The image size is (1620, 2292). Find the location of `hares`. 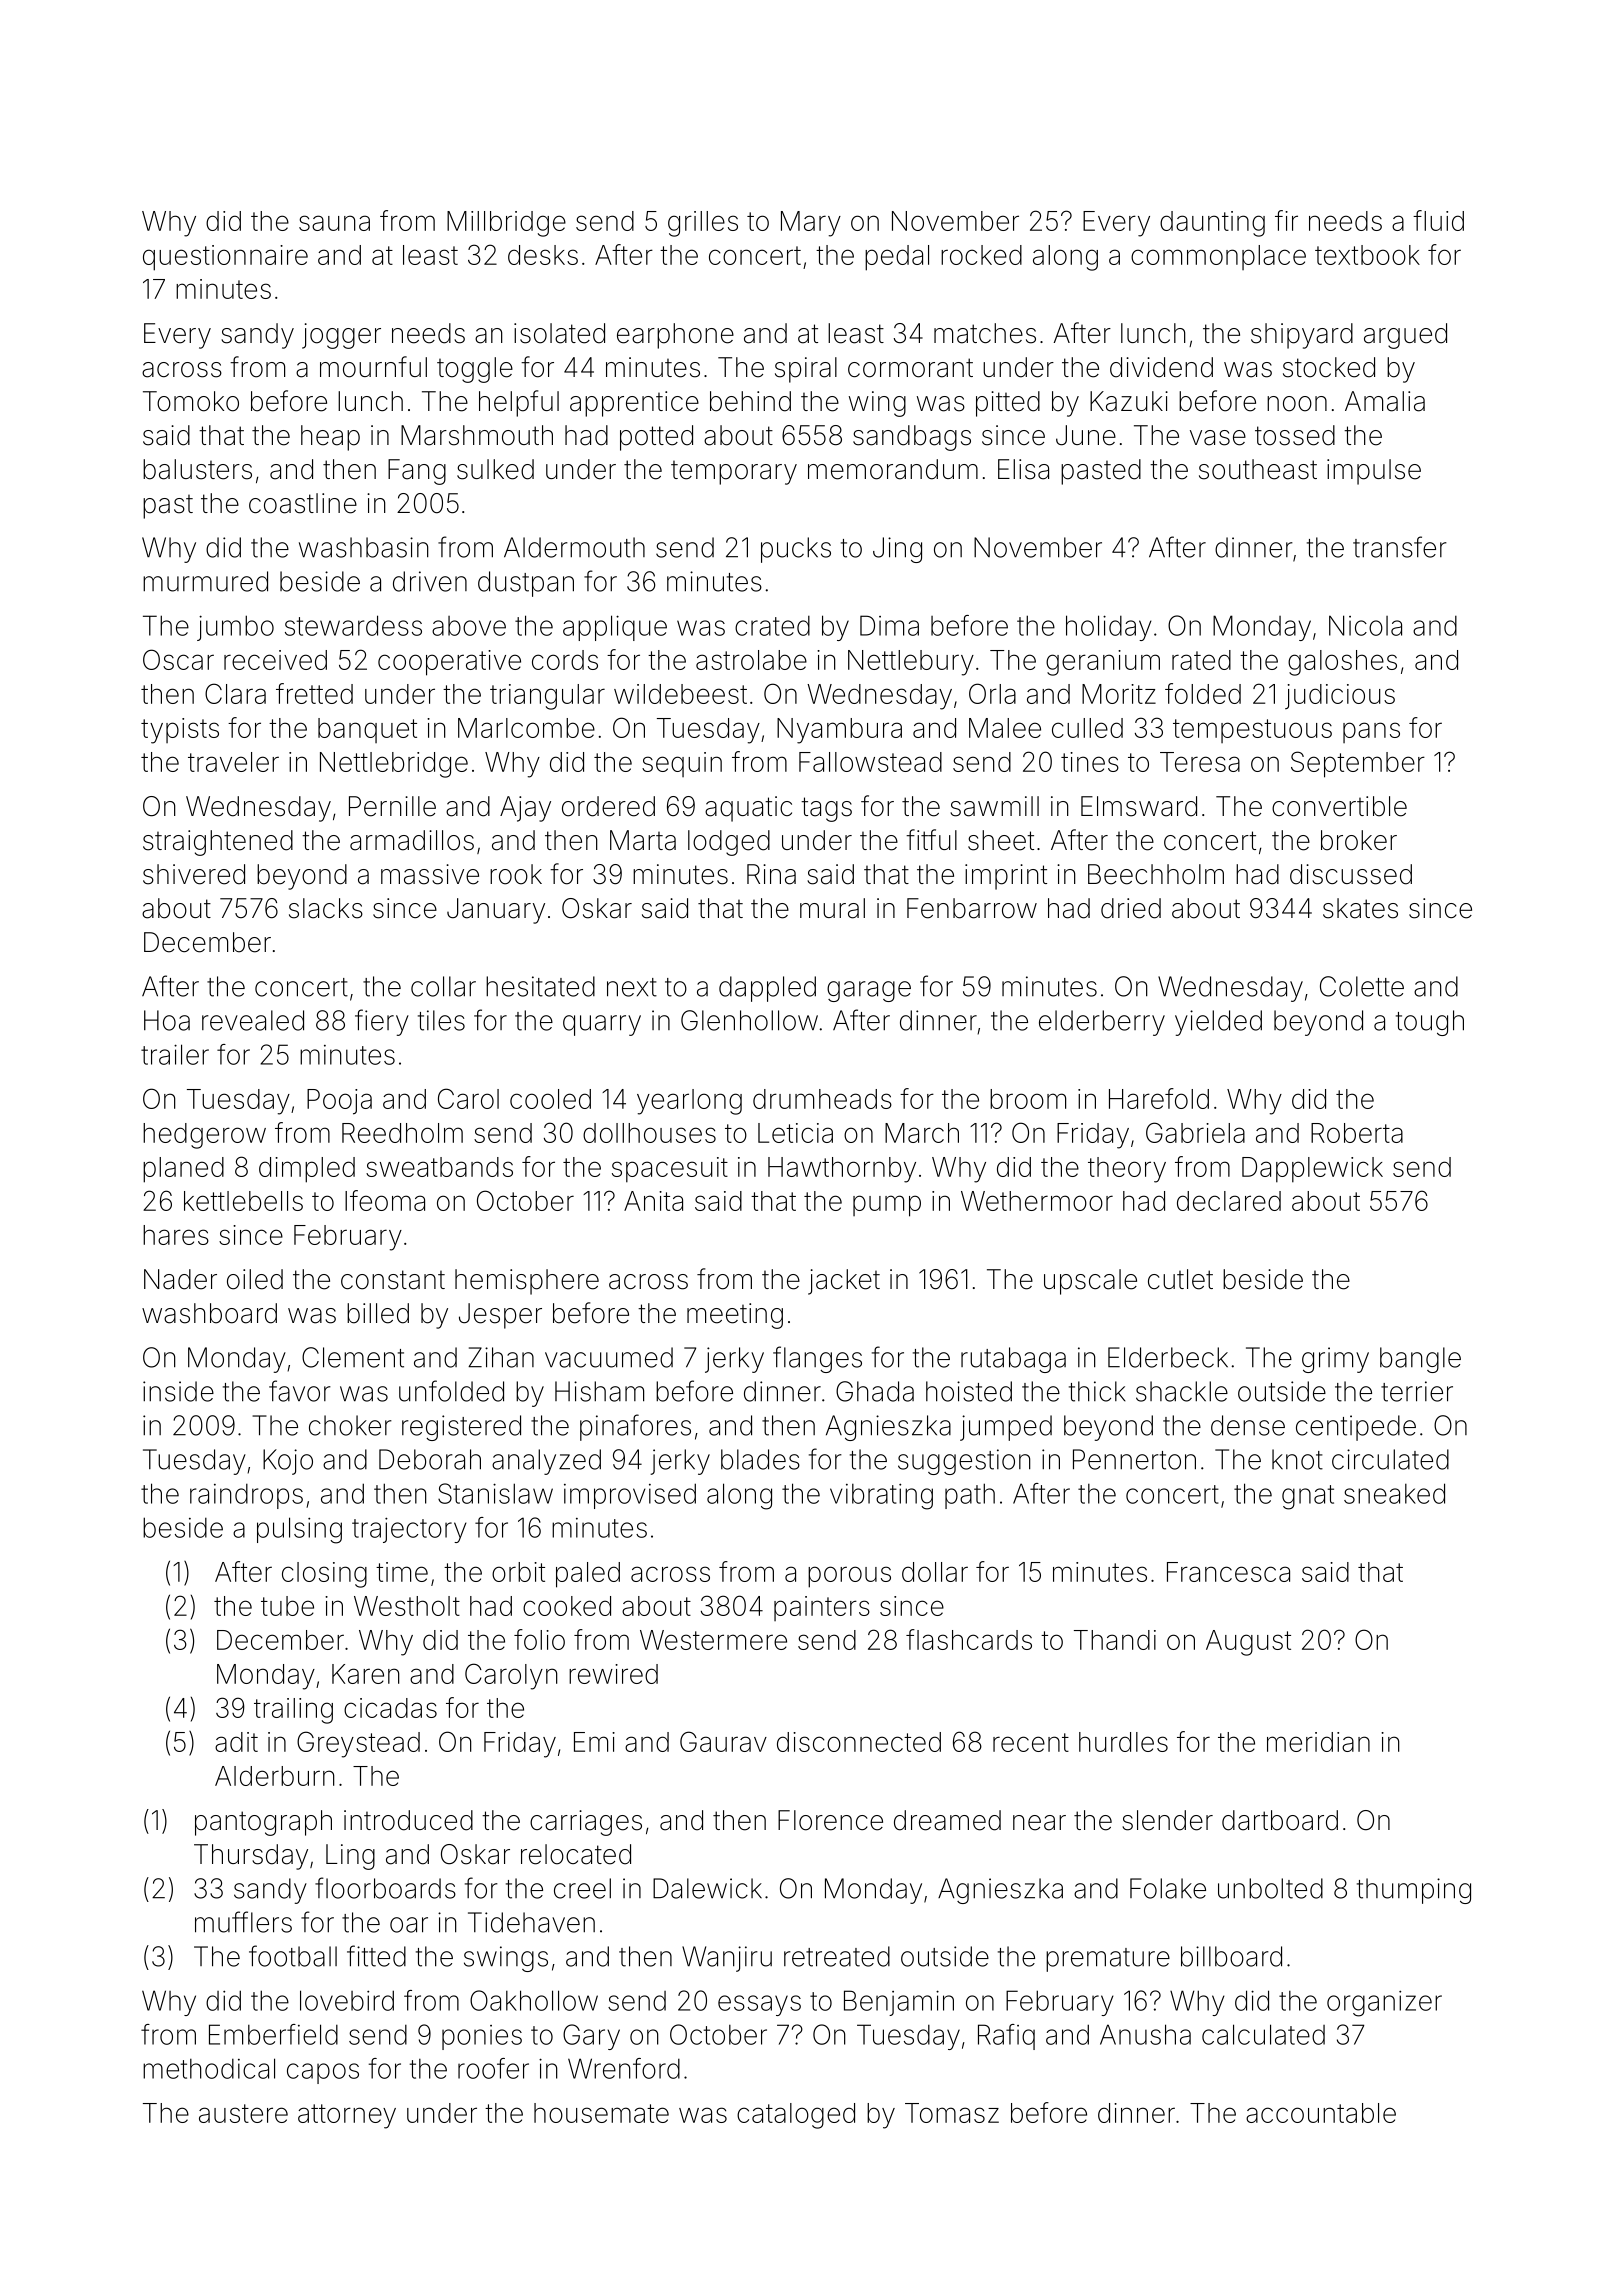

hares is located at coordinates (176, 1235).
